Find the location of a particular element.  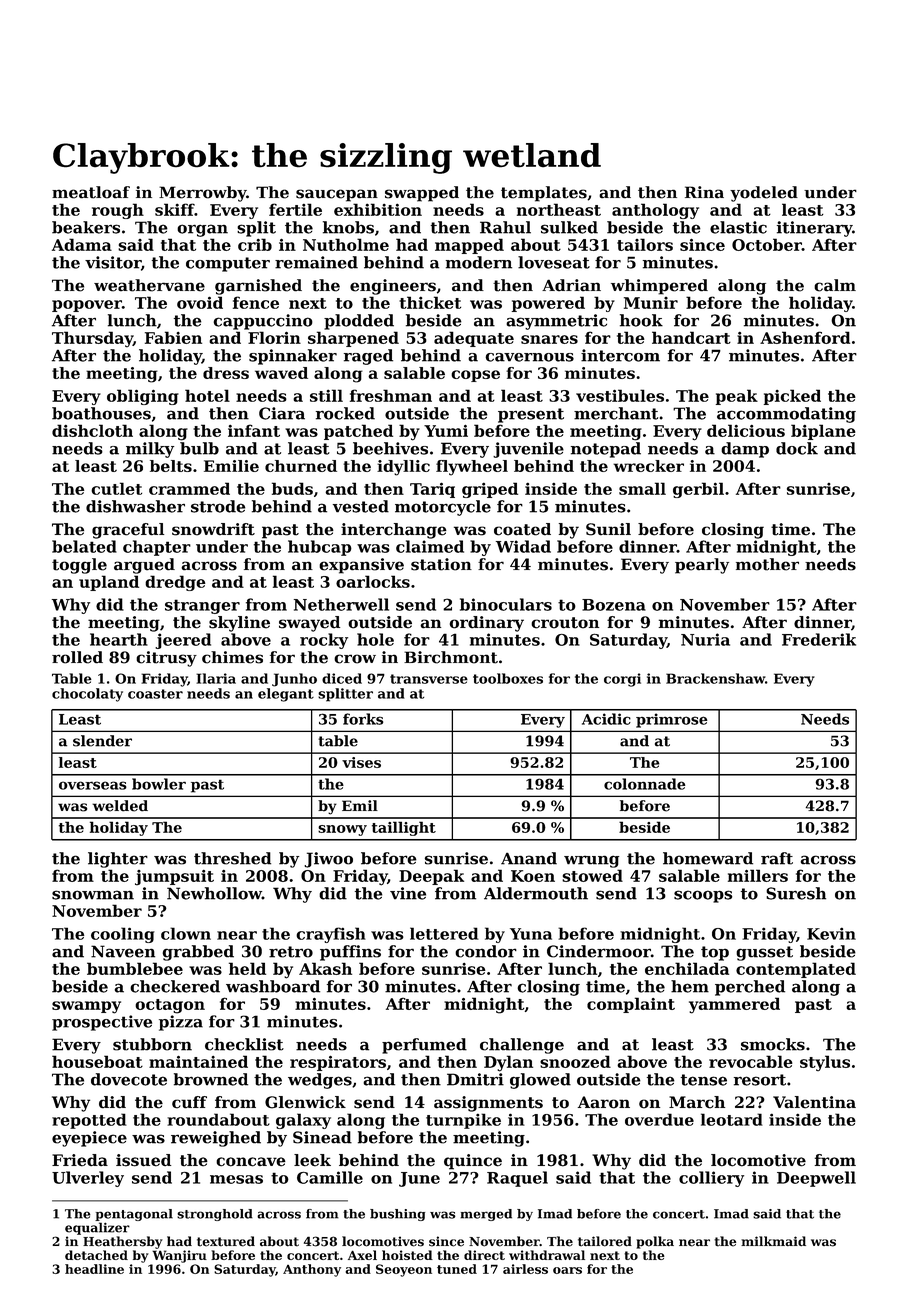

stowed is located at coordinates (592, 875).
